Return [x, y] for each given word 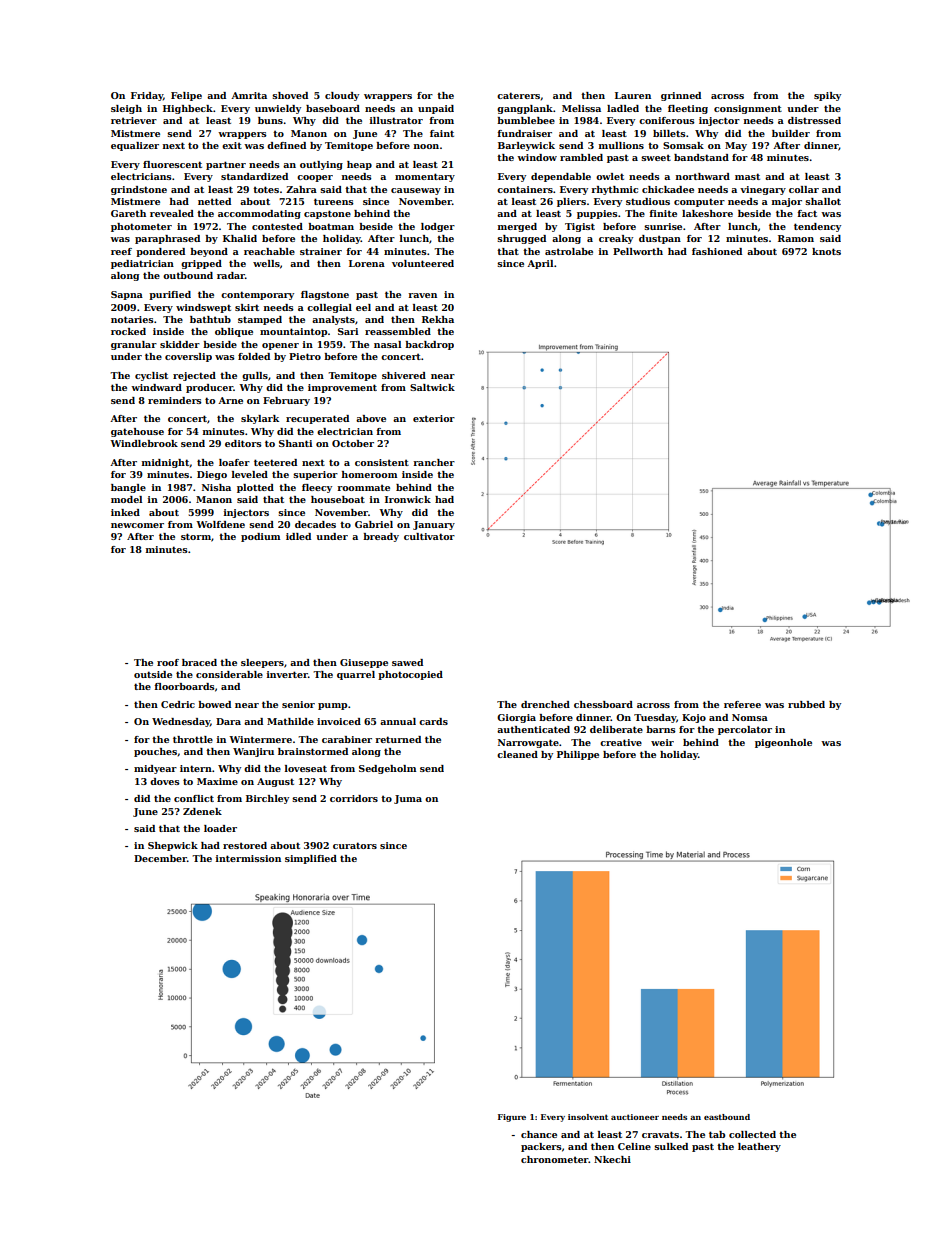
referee [742, 704]
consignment [748, 109]
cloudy [342, 96]
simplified [311, 859]
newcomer [137, 525]
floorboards [184, 686]
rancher [434, 462]
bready [381, 537]
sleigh [126, 109]
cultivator [429, 536]
